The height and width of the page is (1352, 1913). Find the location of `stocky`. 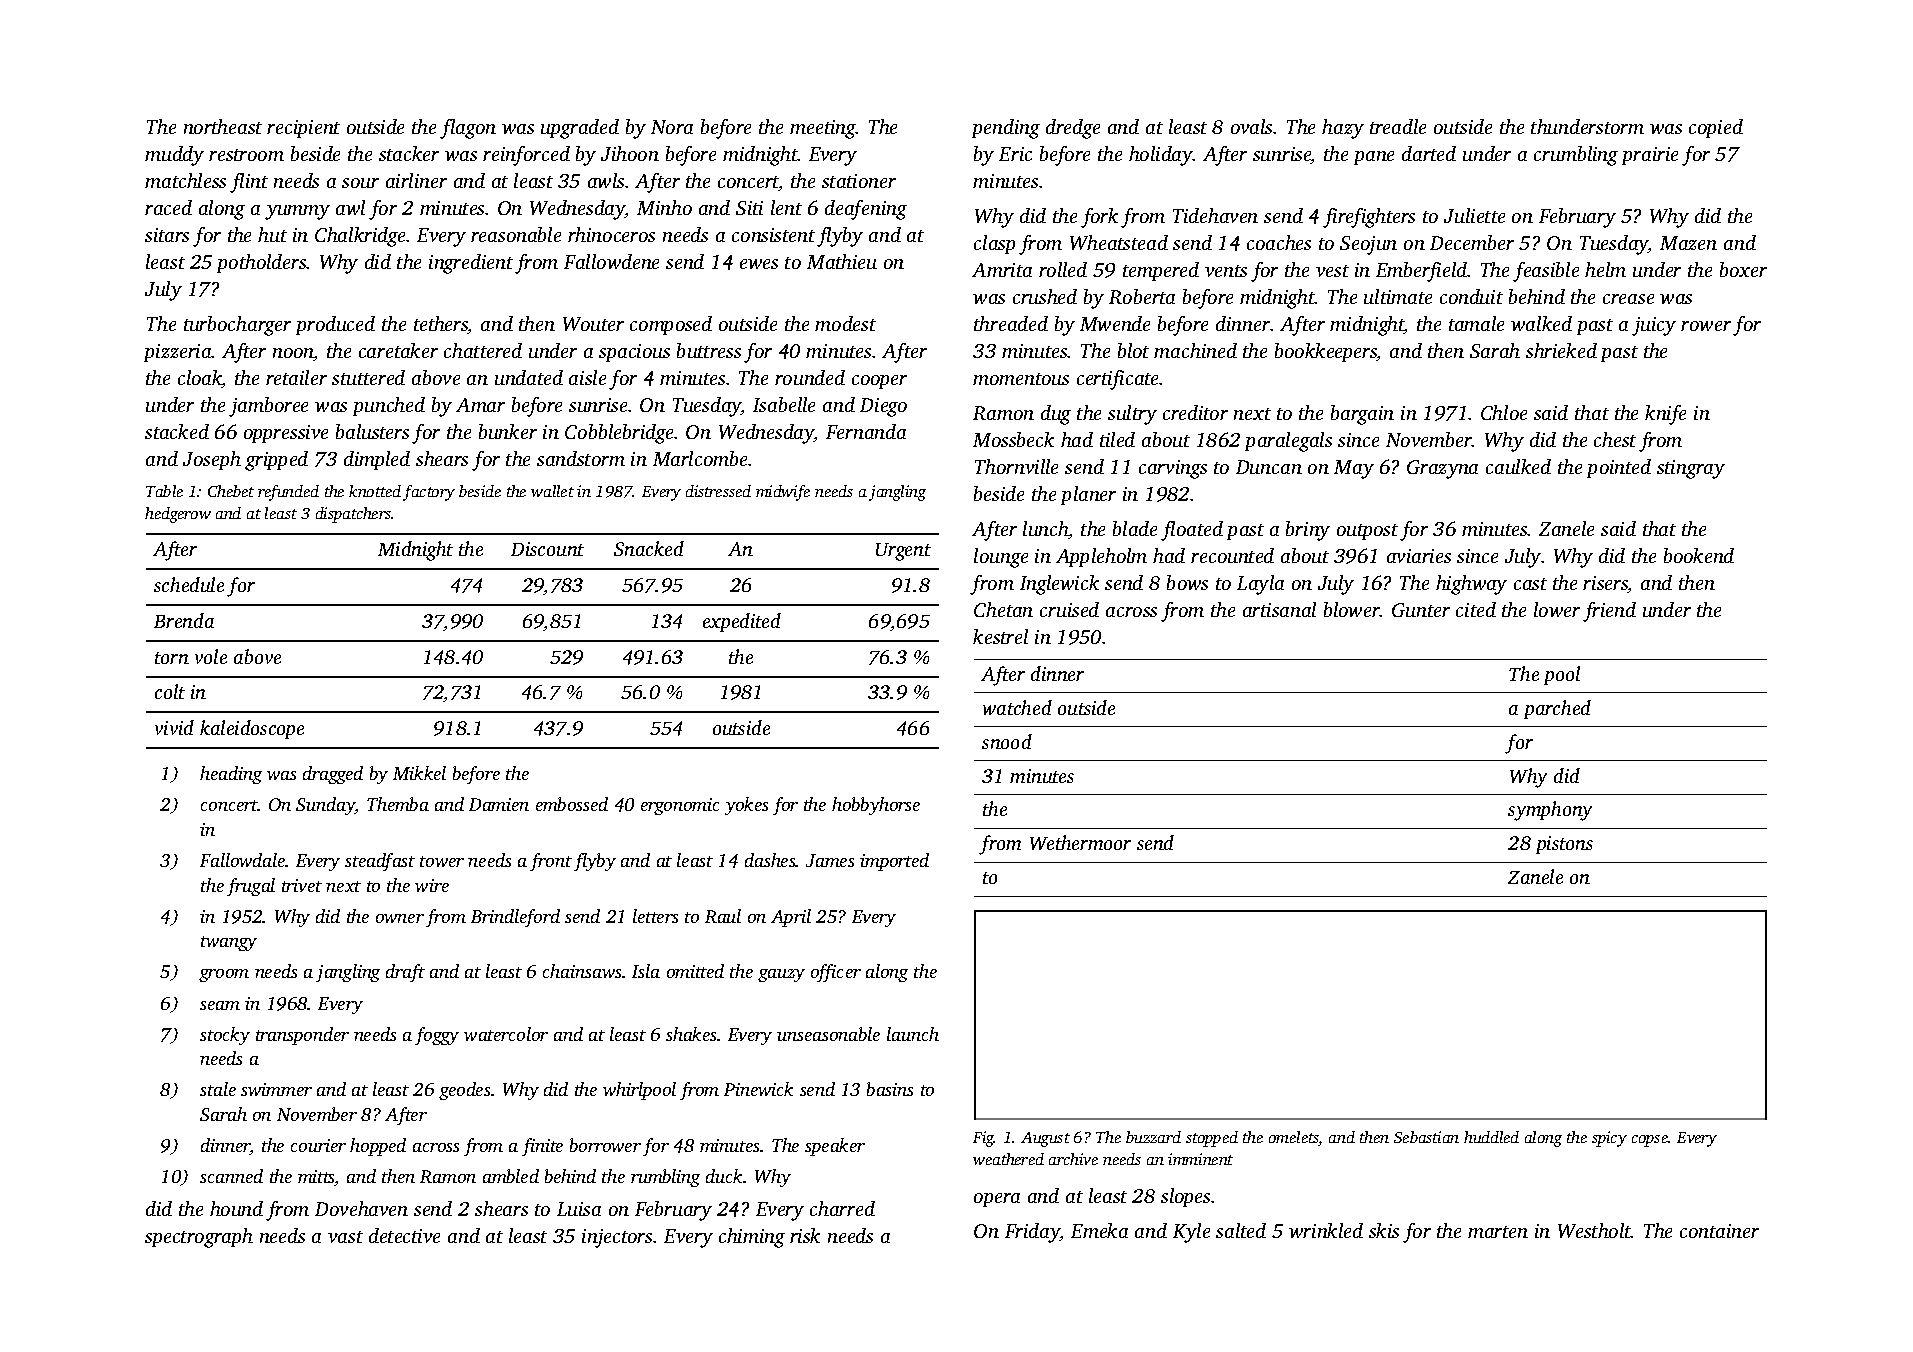

stocky is located at coordinates (225, 1036).
